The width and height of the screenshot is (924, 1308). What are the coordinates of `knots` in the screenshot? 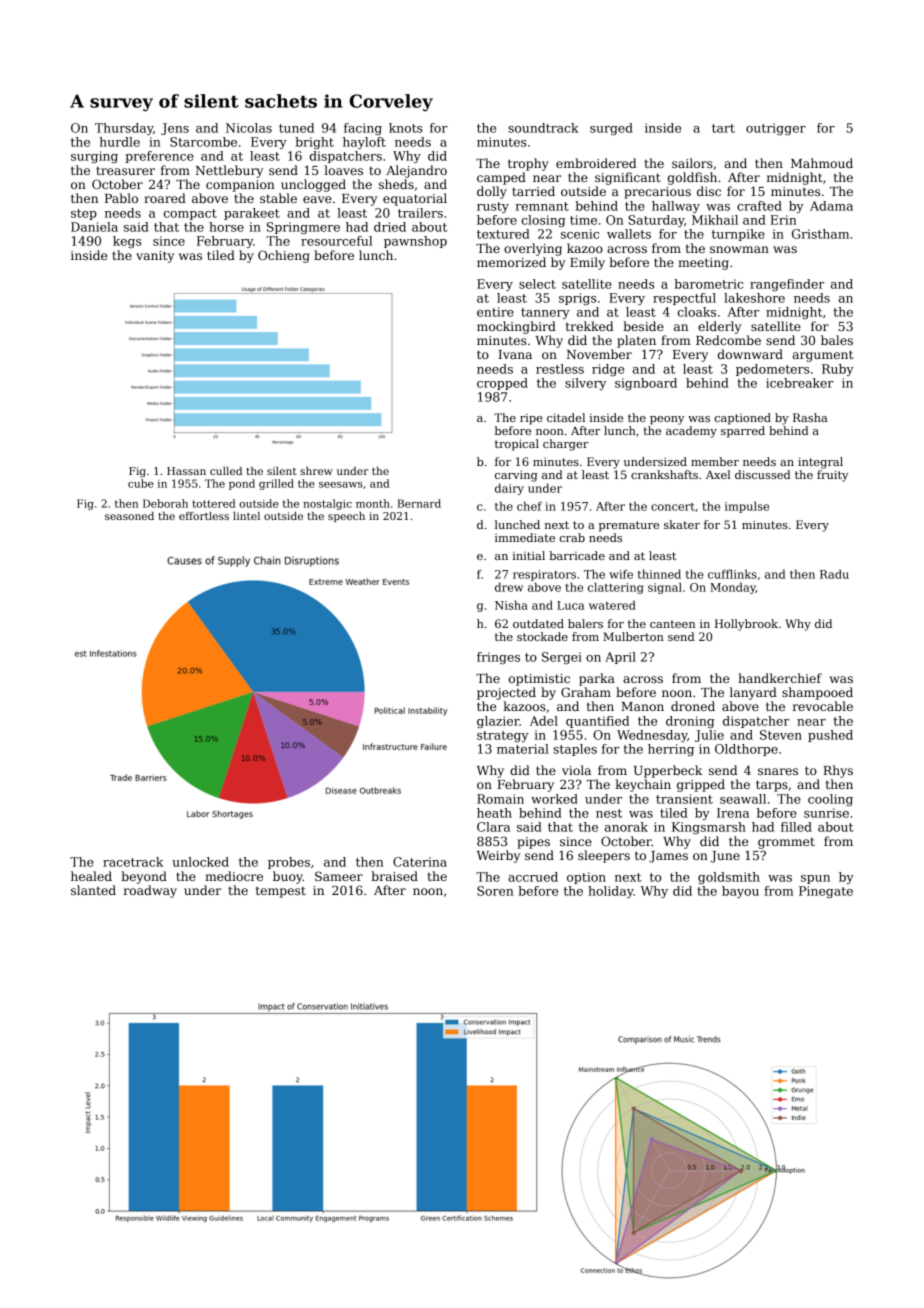 It's located at (405, 128).
